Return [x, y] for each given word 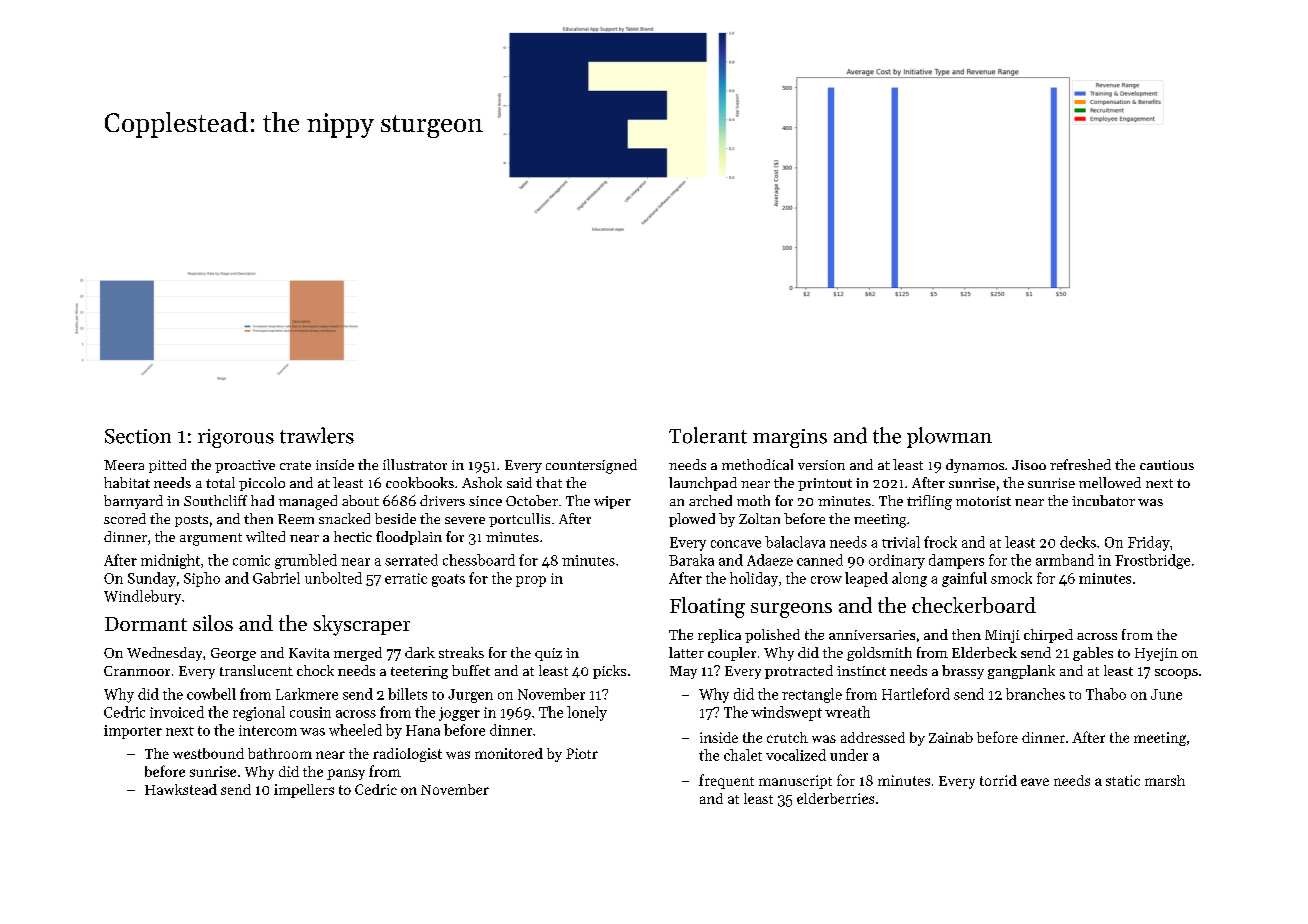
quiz [548, 654]
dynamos [975, 466]
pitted [167, 466]
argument [211, 539]
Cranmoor [137, 671]
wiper [612, 502]
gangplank [1021, 672]
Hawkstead [181, 789]
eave [1035, 782]
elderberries [835, 798]
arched [710, 500]
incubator [1103, 500]
